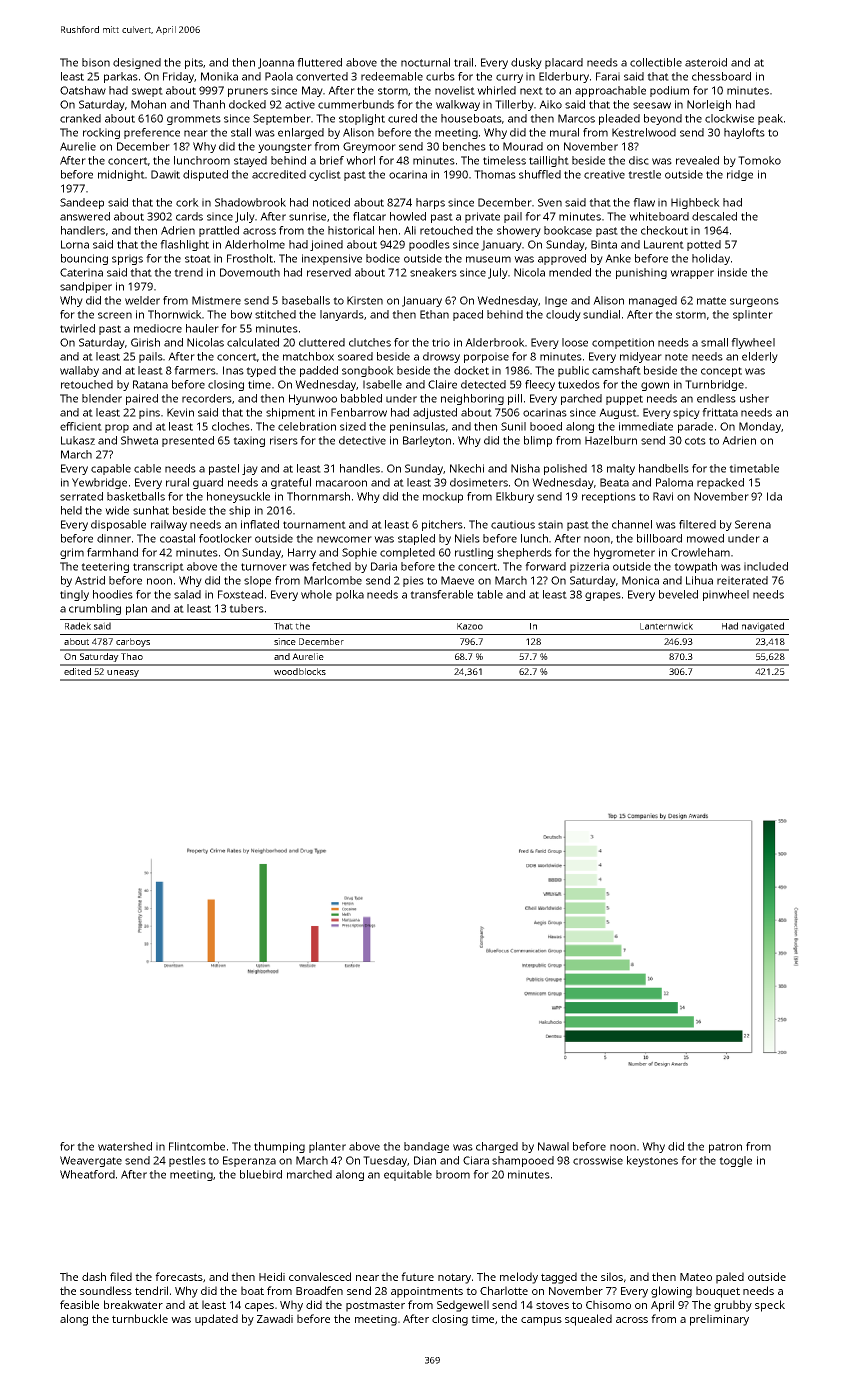  Describe the element at coordinates (250, 202) in the screenshot. I see `Shadowbrook` at that location.
